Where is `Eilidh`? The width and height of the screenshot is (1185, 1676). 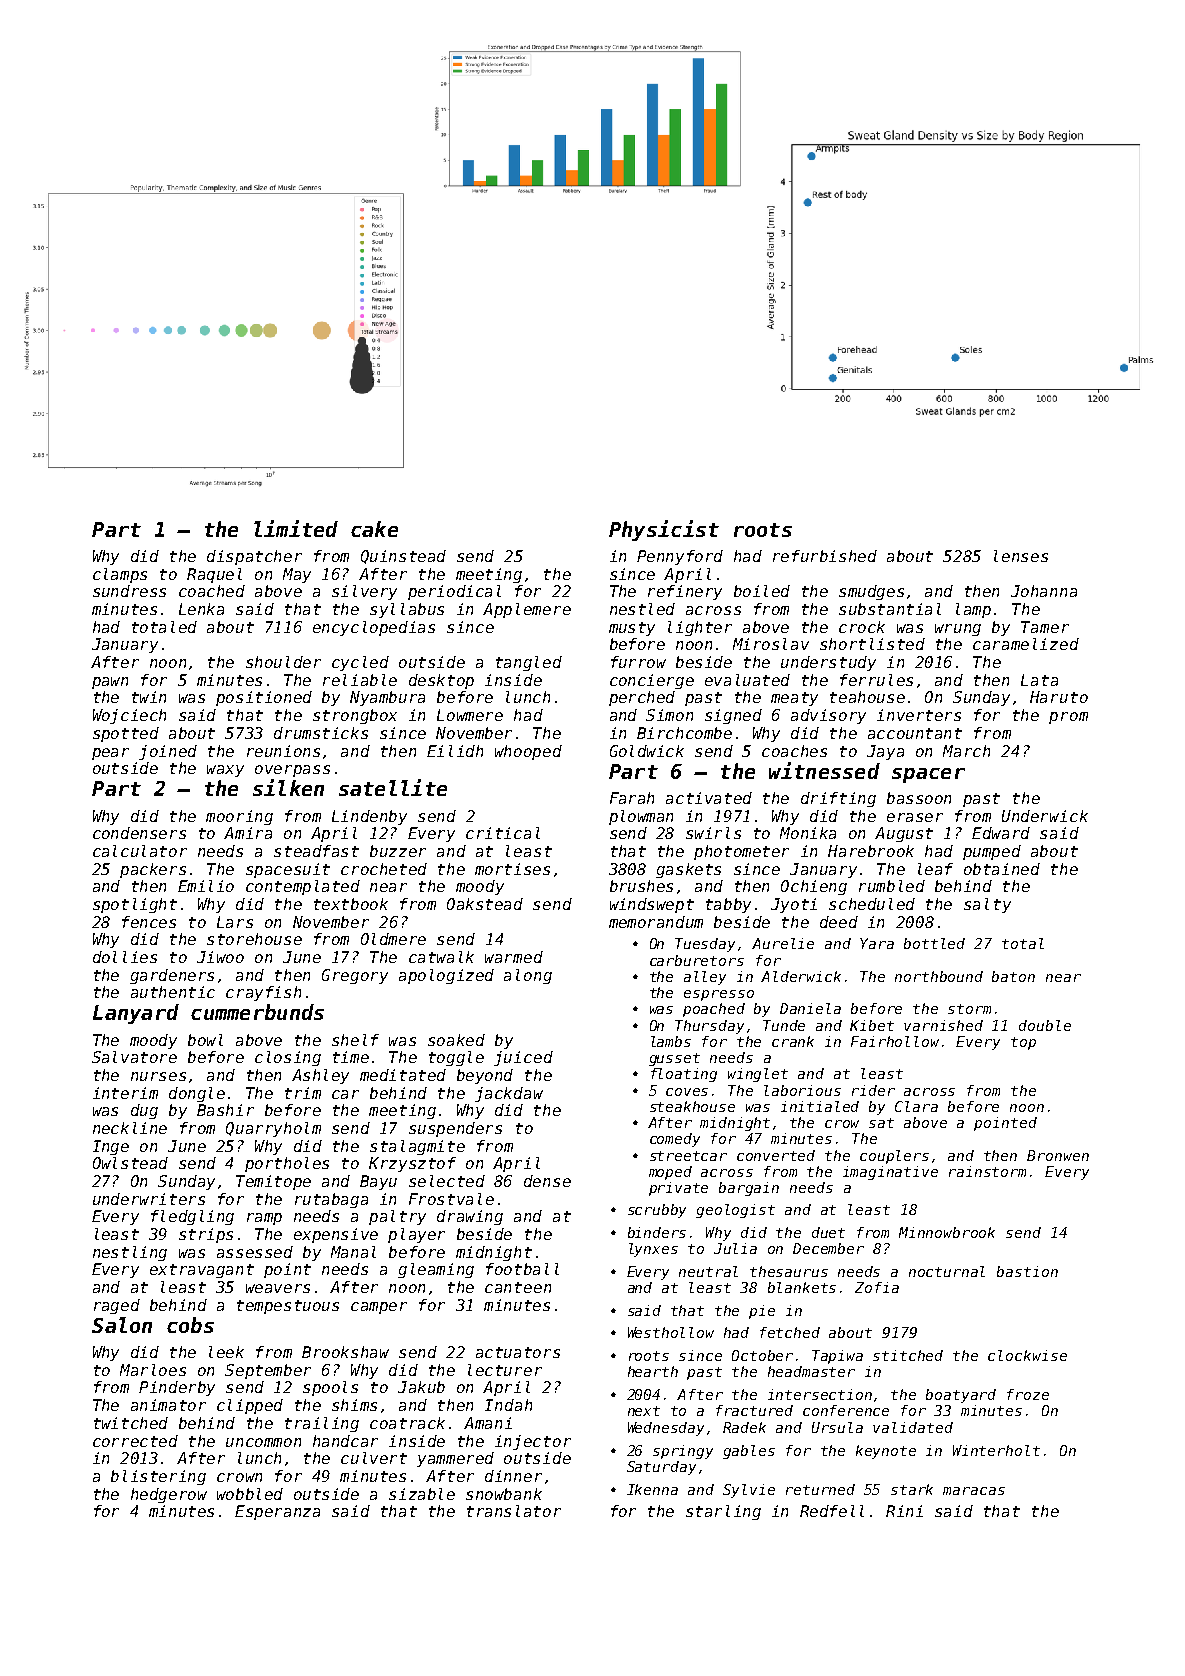 Eilidh is located at coordinates (455, 751).
